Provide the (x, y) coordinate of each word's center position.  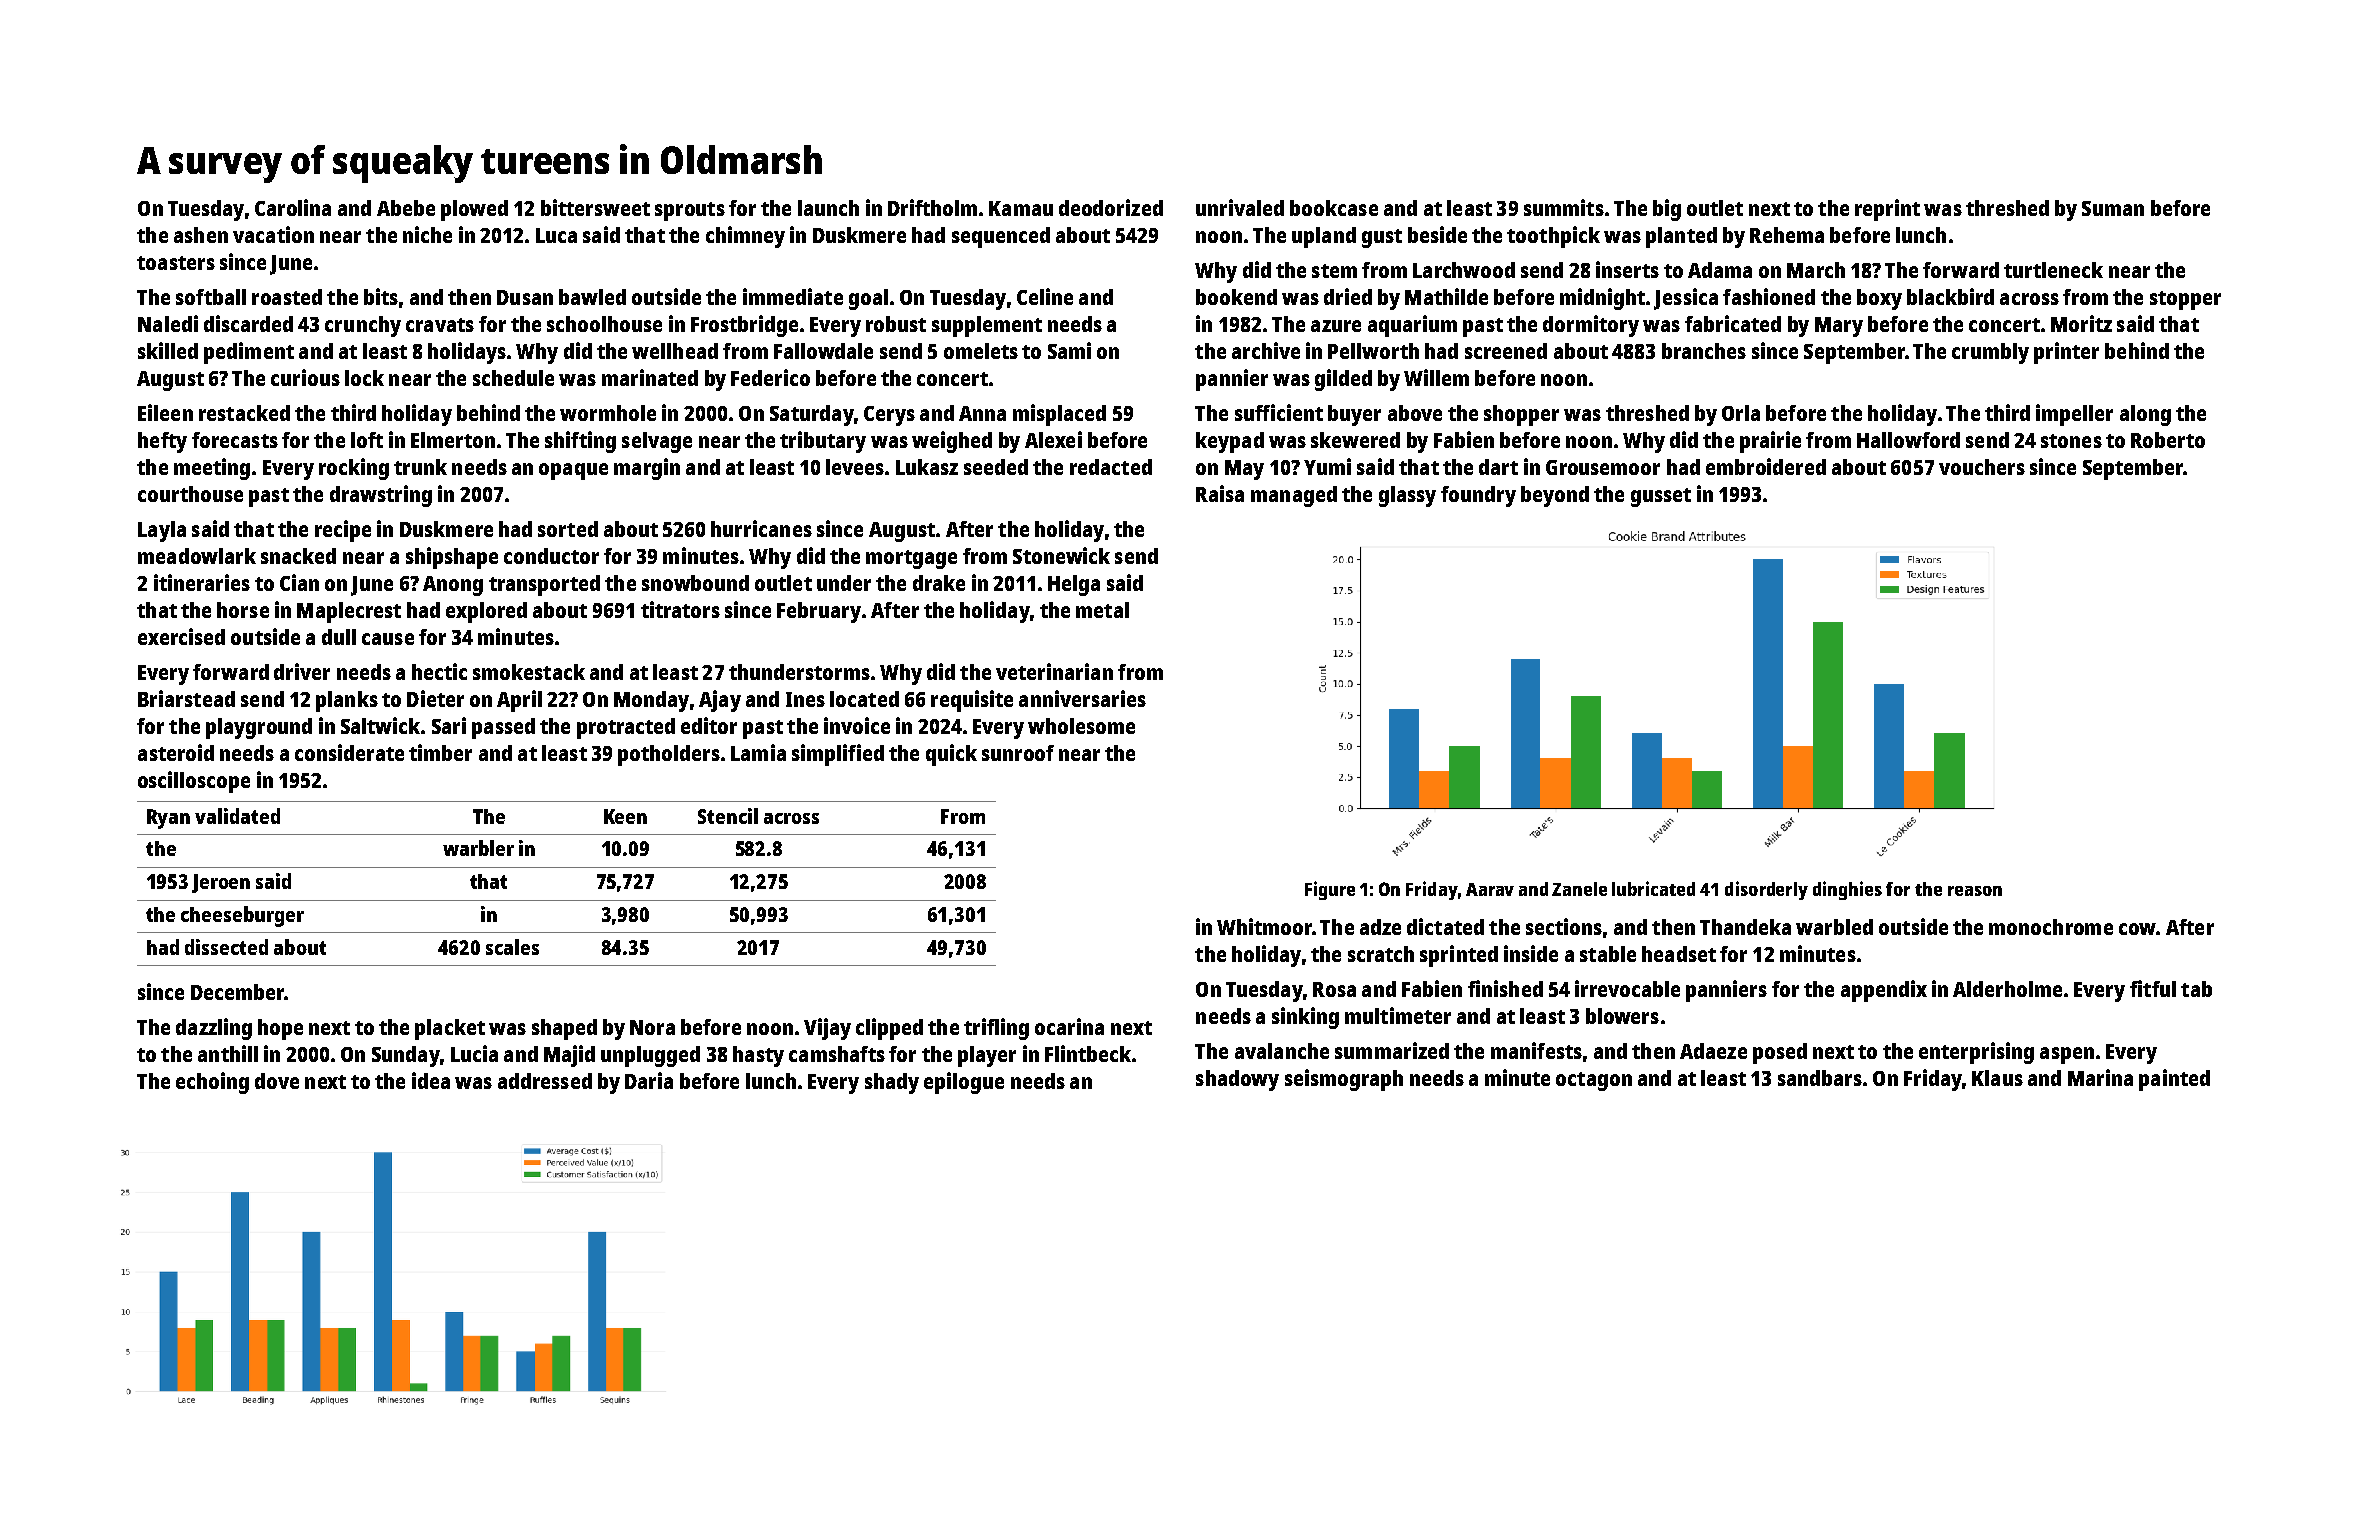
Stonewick (1061, 555)
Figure (1330, 890)
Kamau (1021, 208)
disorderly (1766, 890)
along (2145, 415)
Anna (982, 413)
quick (951, 755)
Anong (453, 586)
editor (709, 725)
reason (1975, 891)
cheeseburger (242, 916)
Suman (2113, 208)
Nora (652, 1027)
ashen (201, 235)
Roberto (2168, 440)
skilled (168, 350)
